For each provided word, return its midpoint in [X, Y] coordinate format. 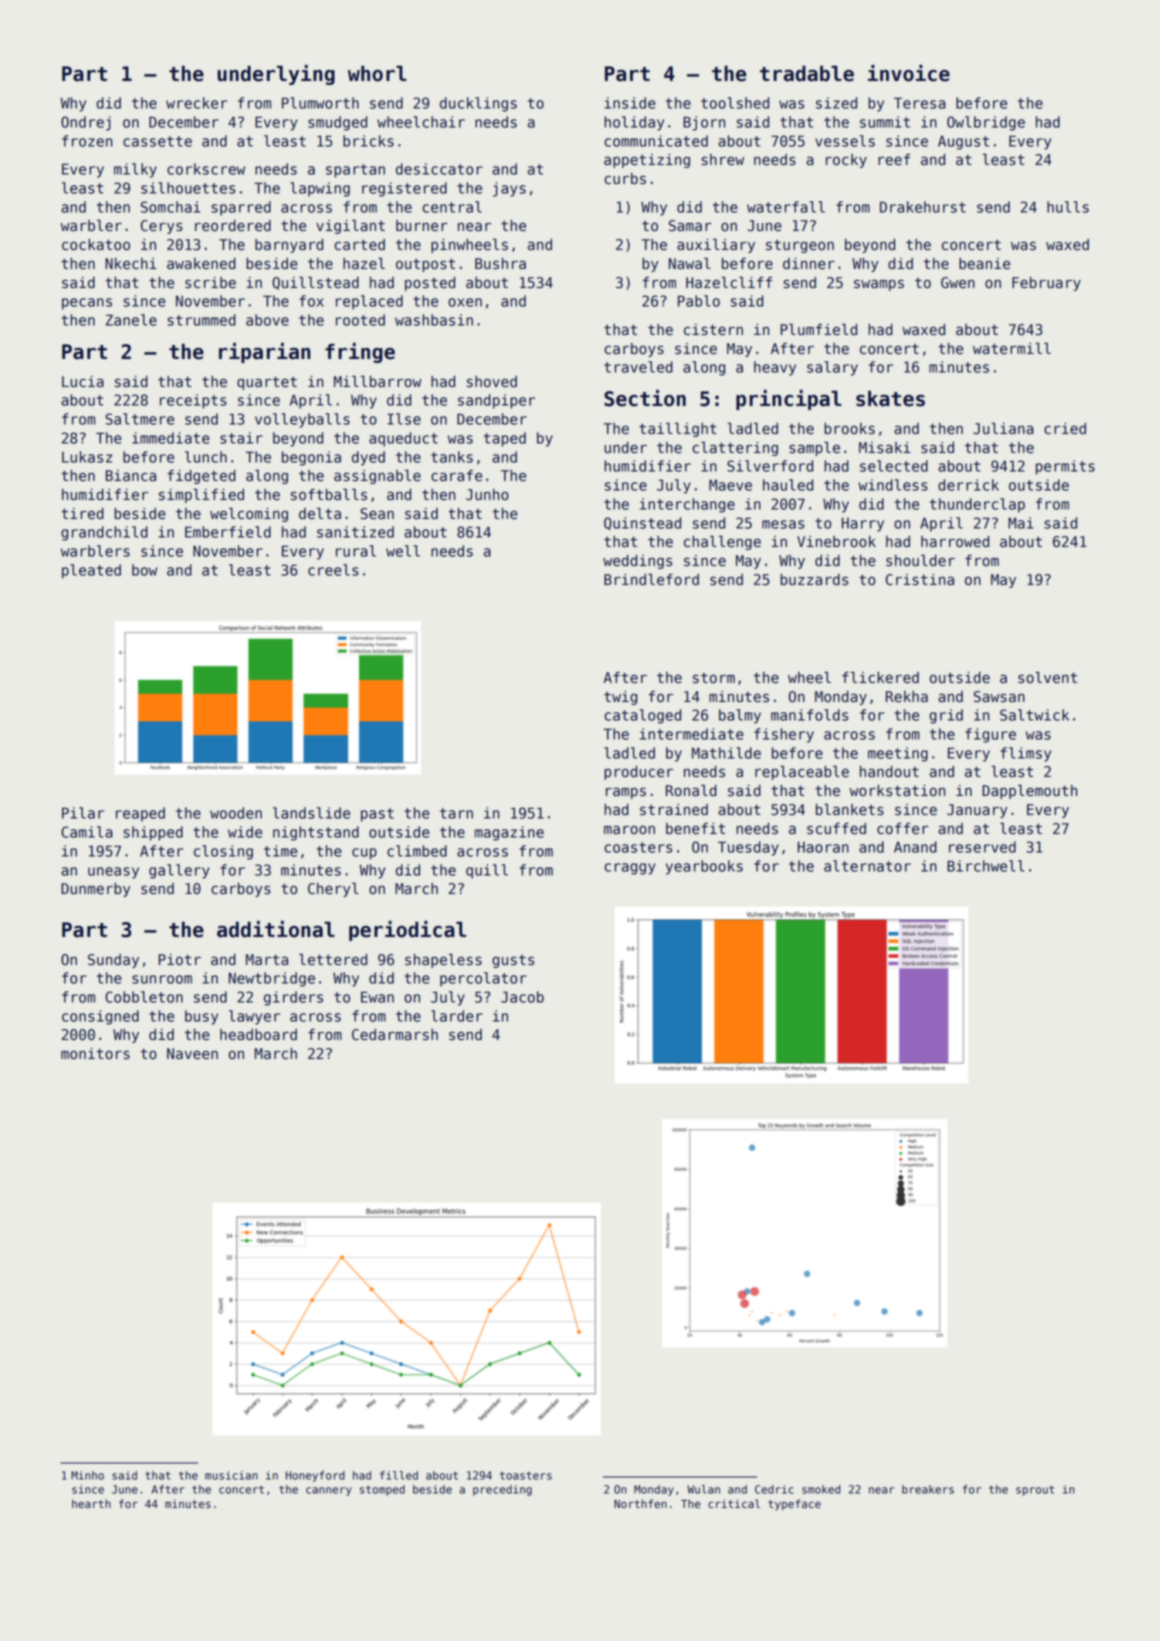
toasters [526, 1475]
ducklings [478, 104]
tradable [807, 73]
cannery [329, 1491]
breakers [928, 1489]
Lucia [83, 382]
